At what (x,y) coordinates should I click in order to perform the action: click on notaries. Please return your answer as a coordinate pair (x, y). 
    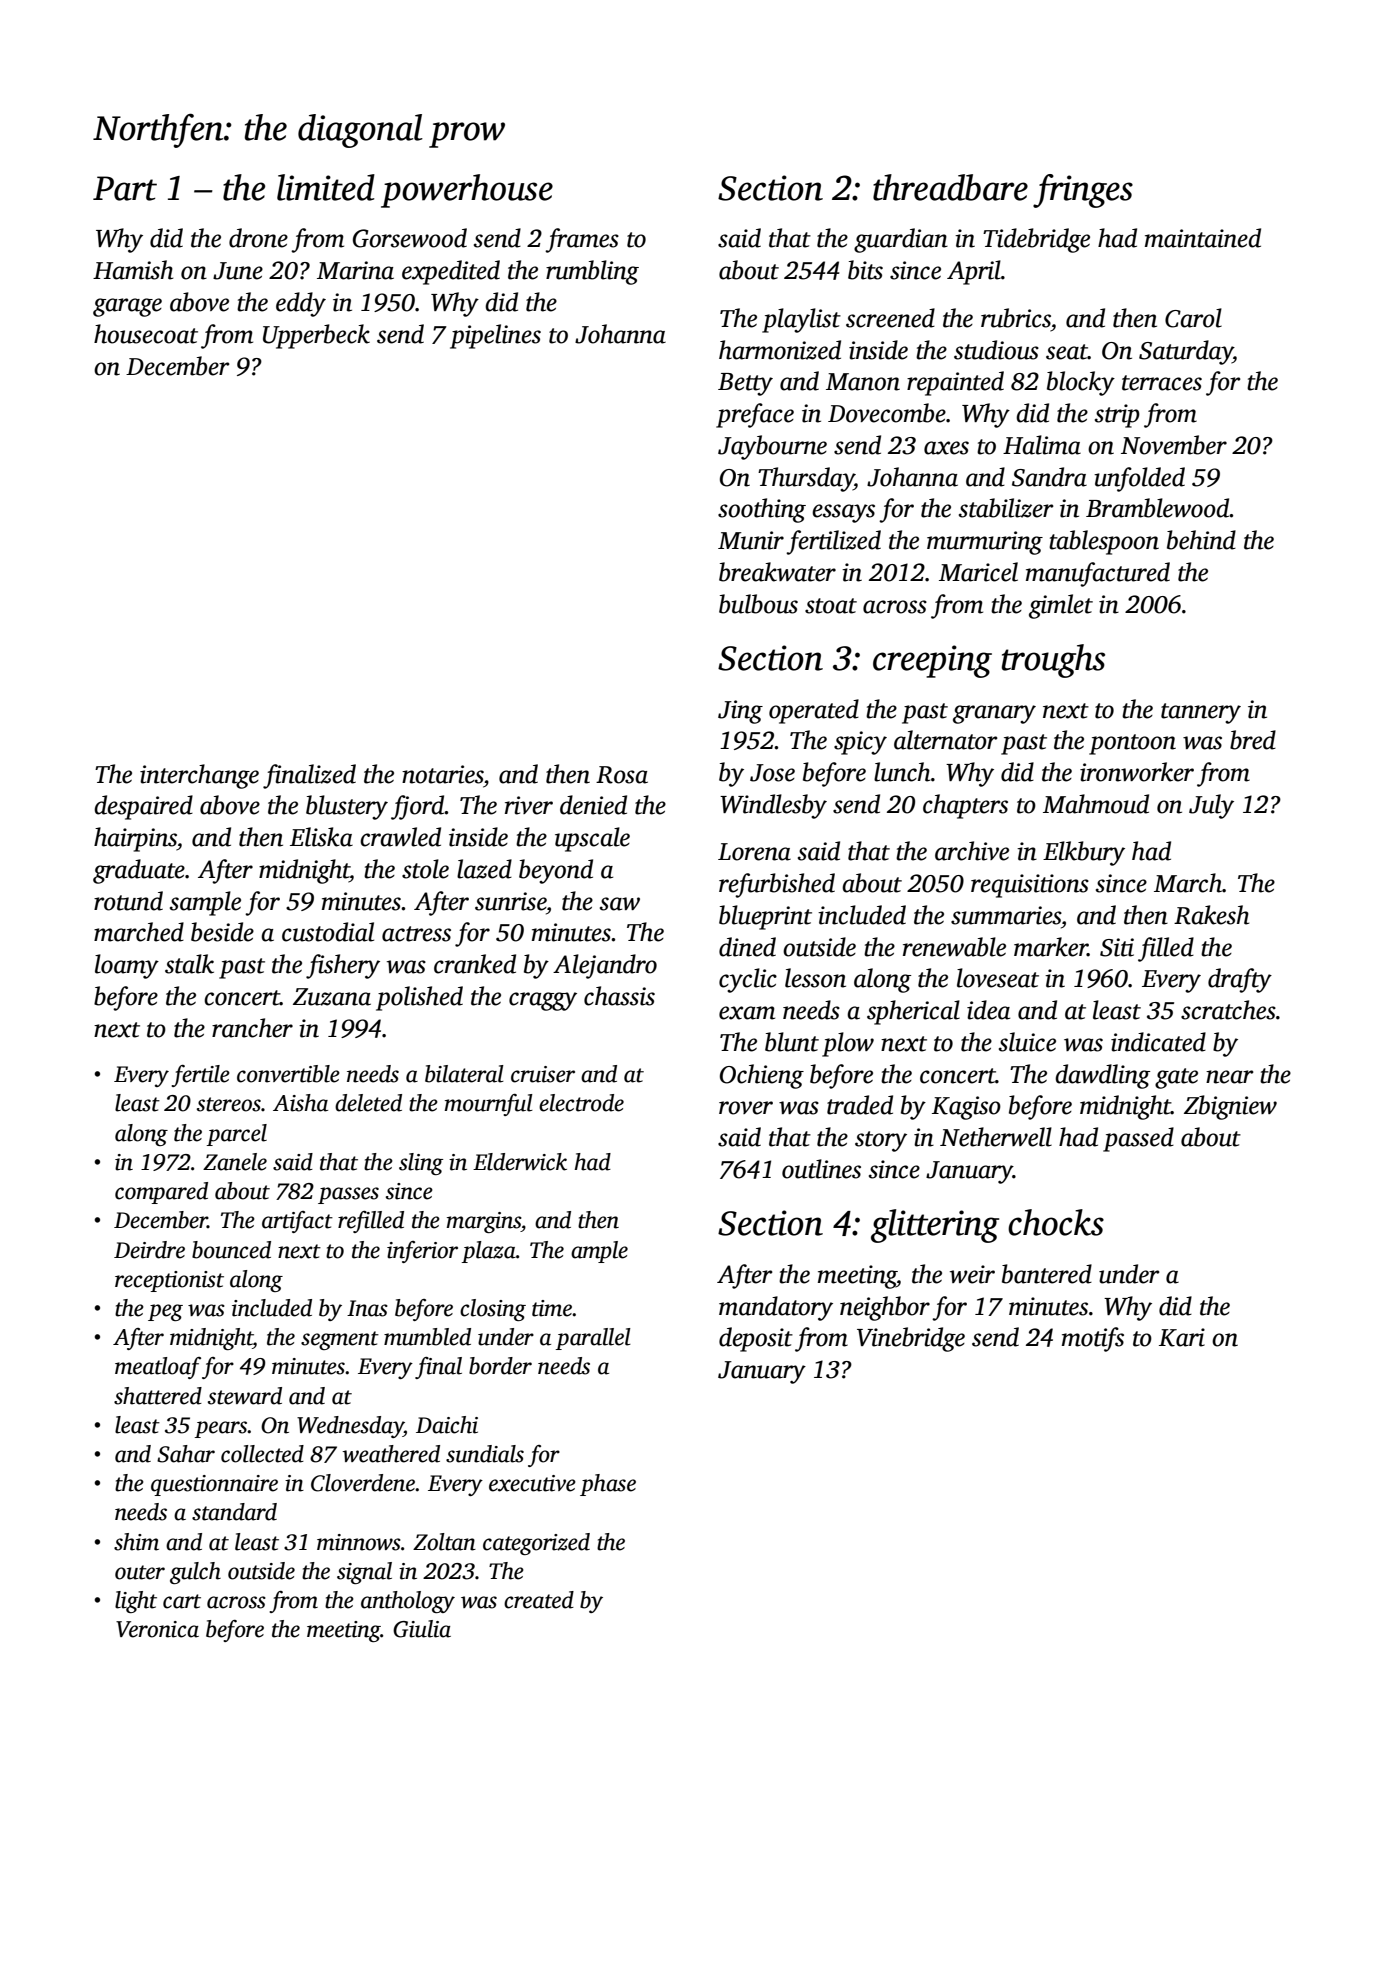
    Looking at the image, I should click on (442, 774).
